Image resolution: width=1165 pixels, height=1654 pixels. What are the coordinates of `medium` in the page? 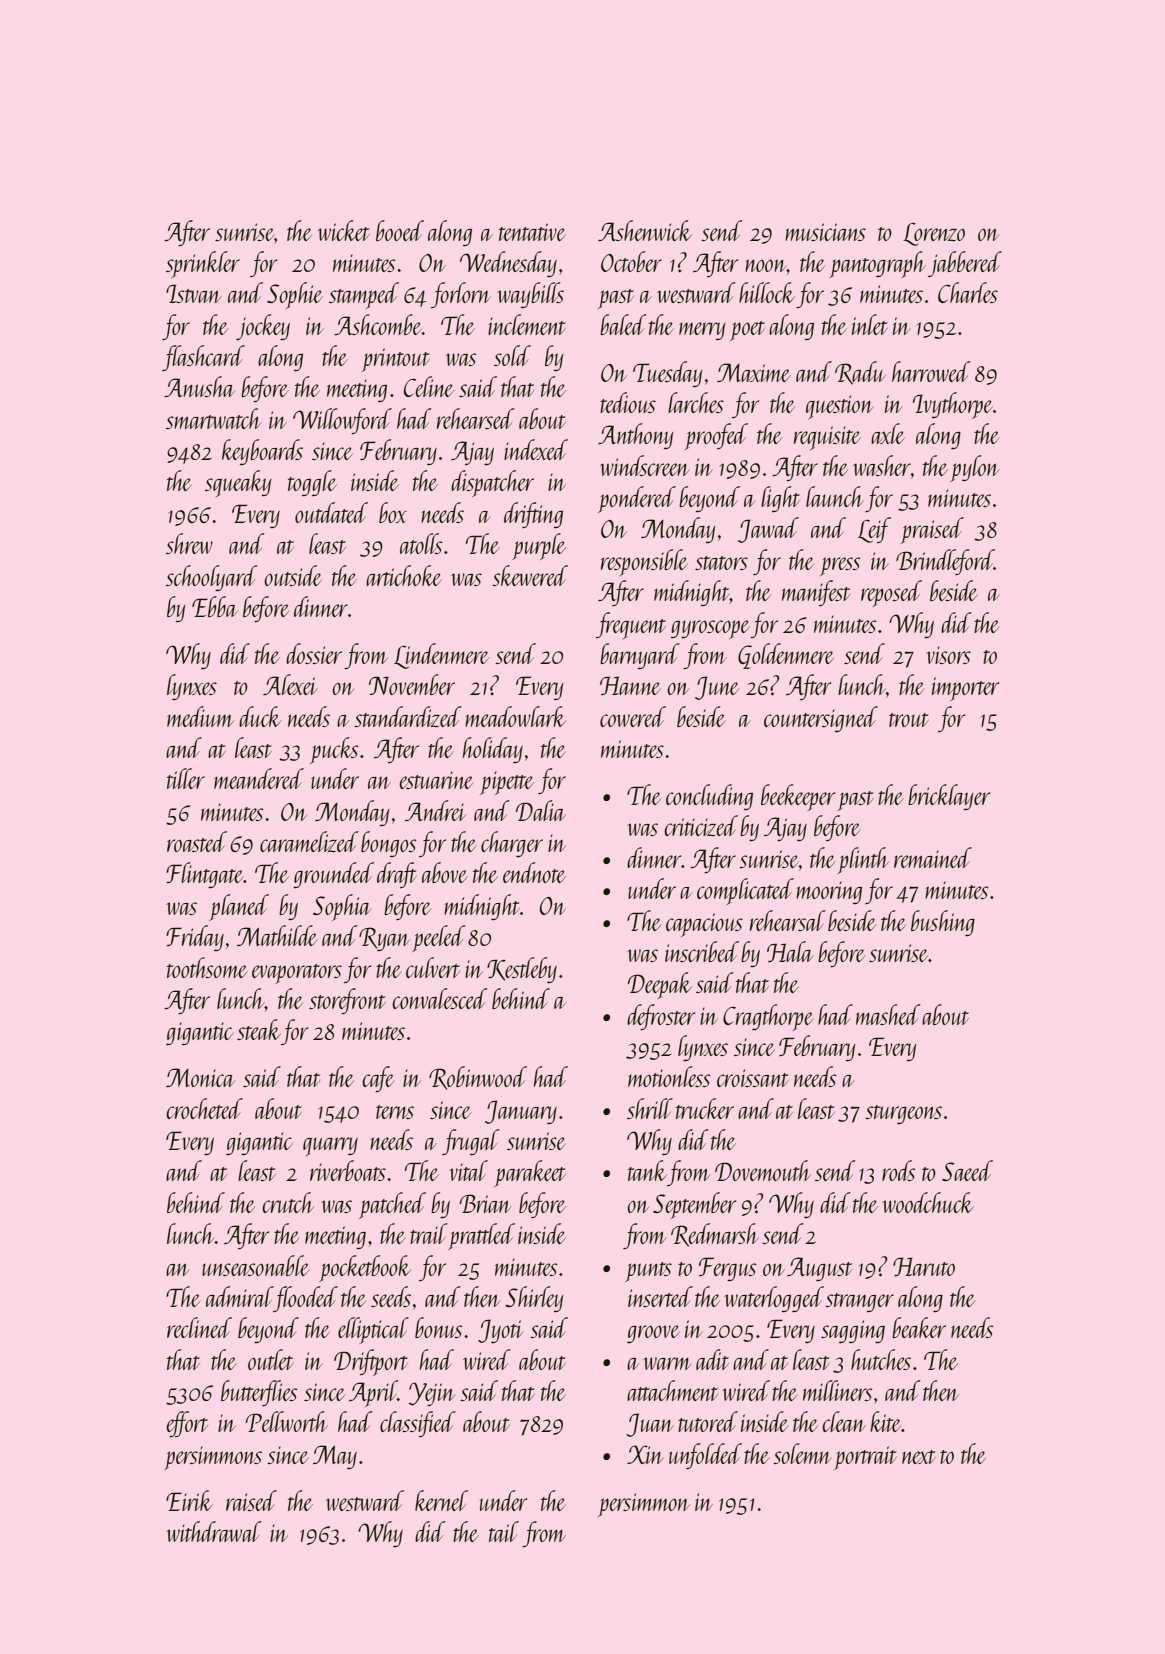 It's located at (200, 716).
